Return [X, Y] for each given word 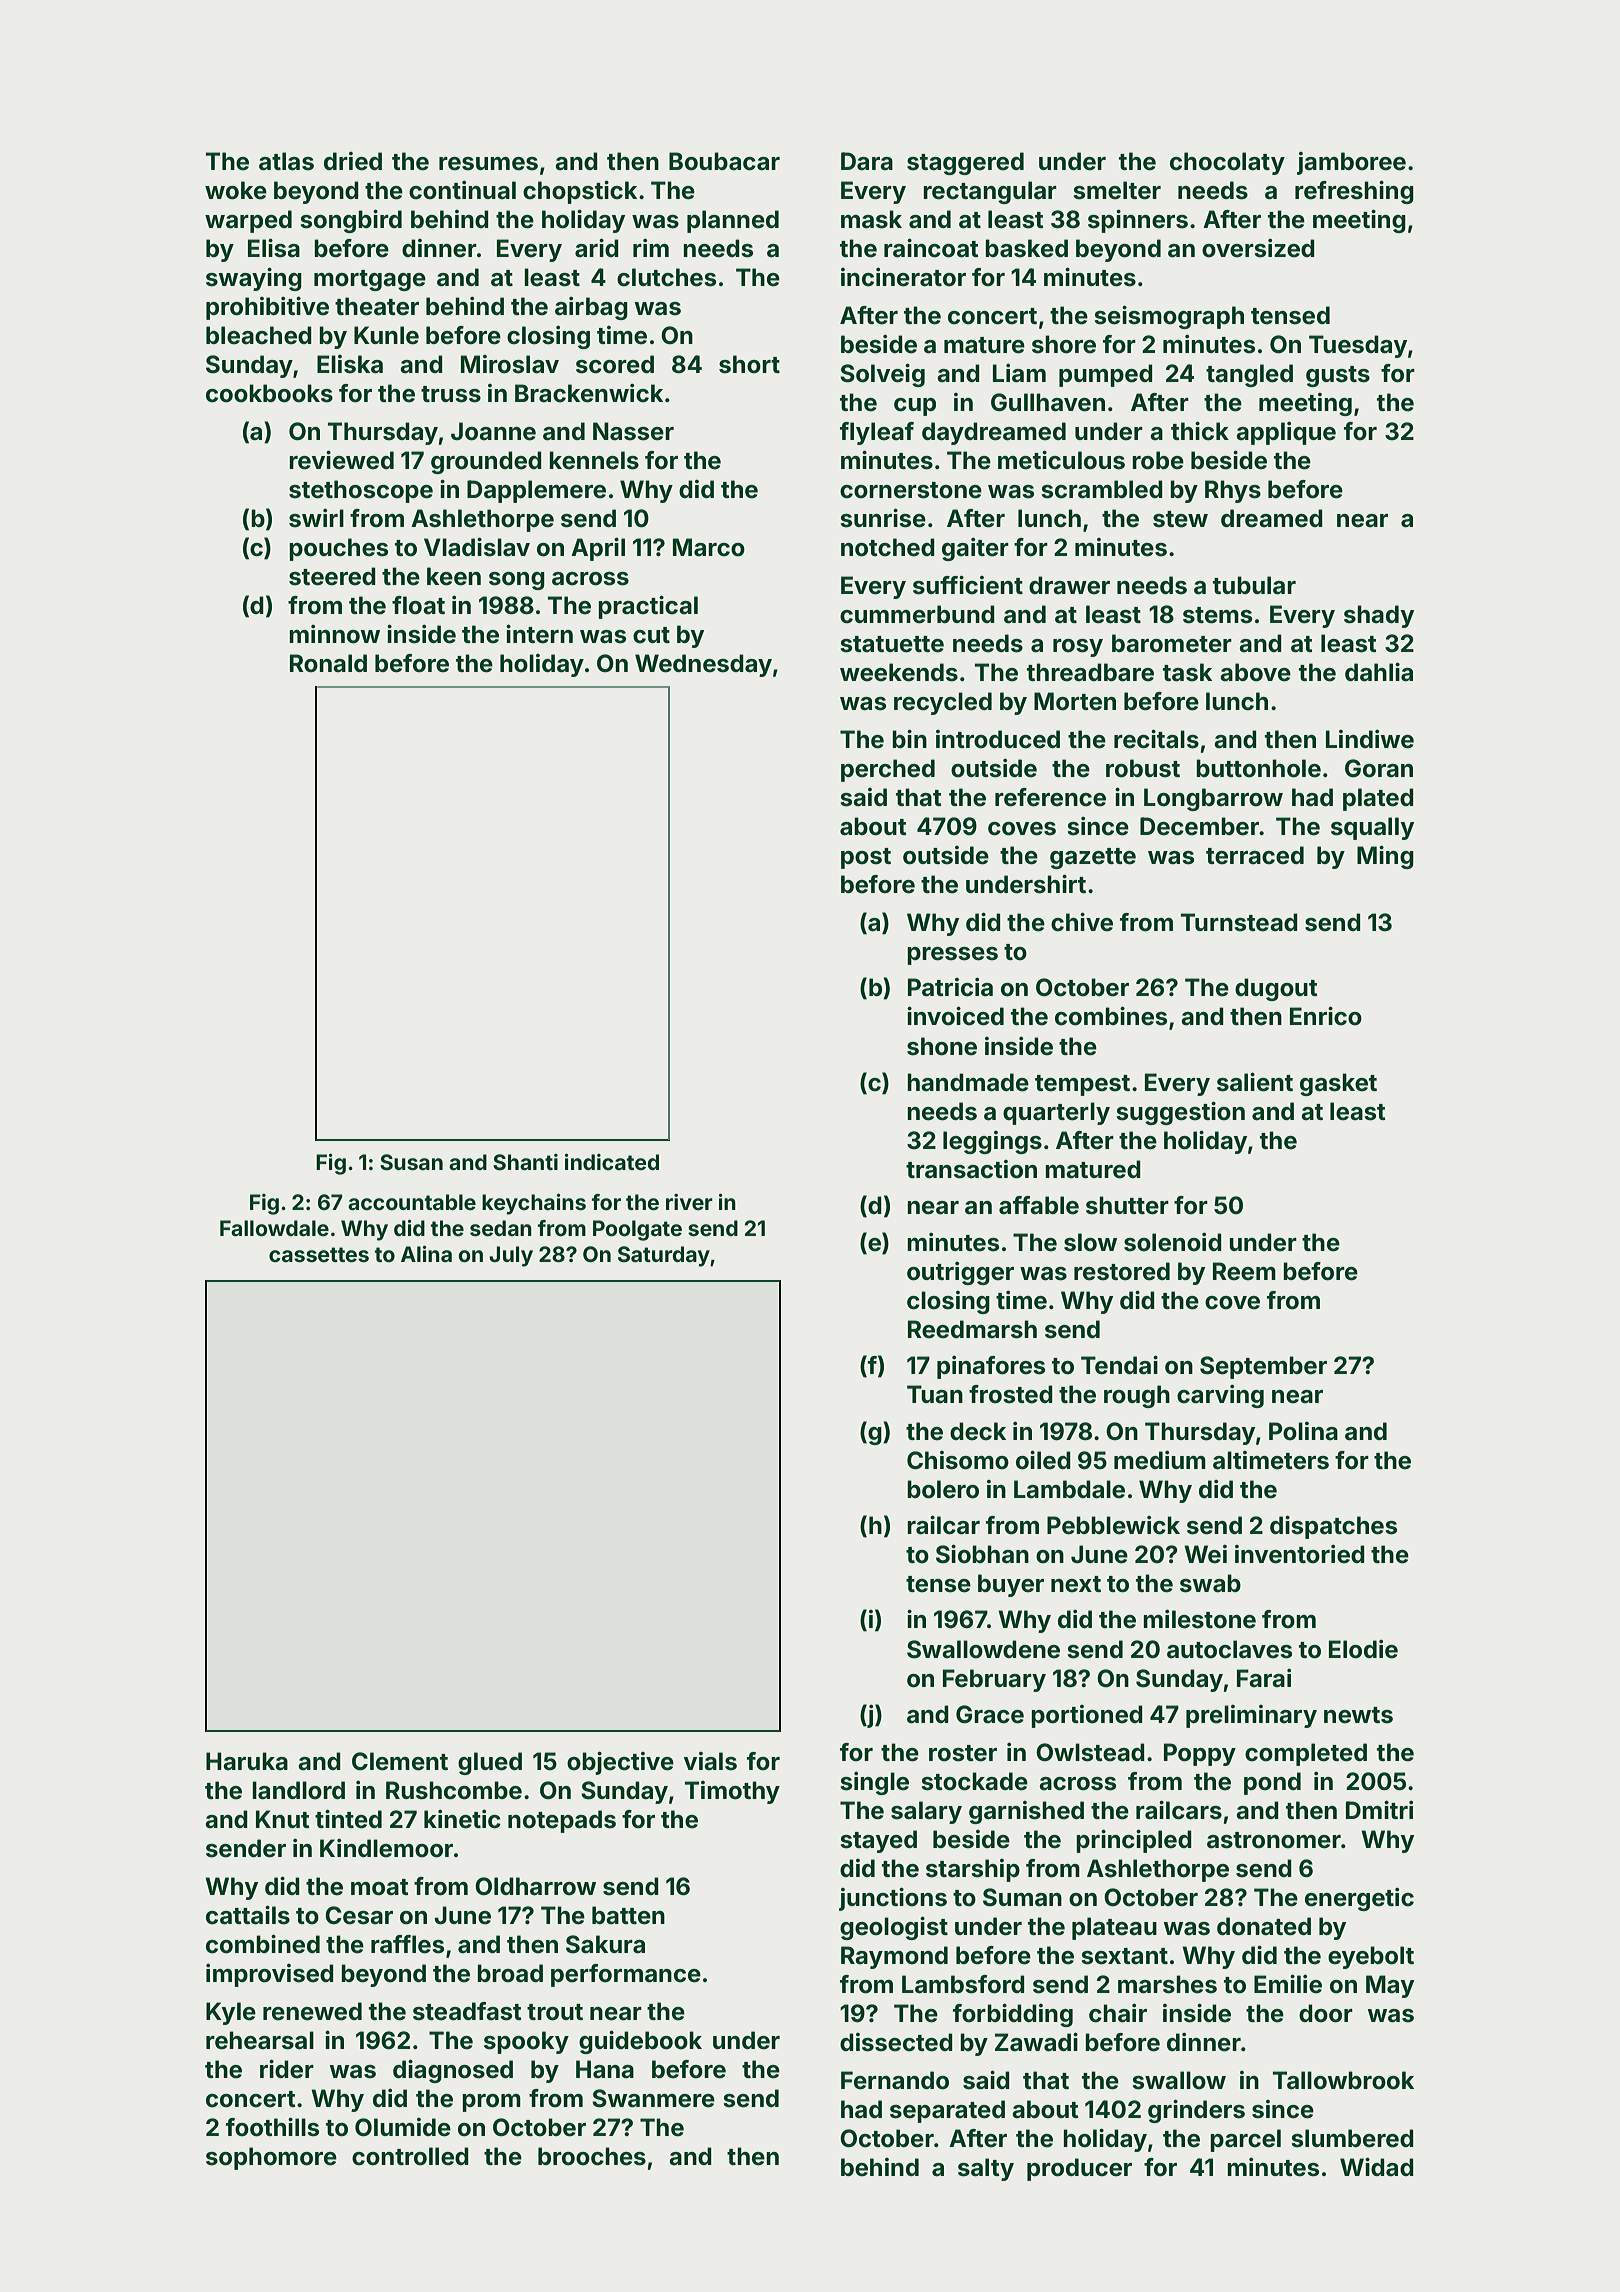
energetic [1359, 1899]
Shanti [525, 1162]
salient [1255, 1082]
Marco [709, 547]
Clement [400, 1761]
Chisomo [958, 1460]
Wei [1205, 1554]
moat [380, 1887]
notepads [562, 1821]
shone [942, 1046]
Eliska [350, 364]
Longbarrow [1213, 799]
